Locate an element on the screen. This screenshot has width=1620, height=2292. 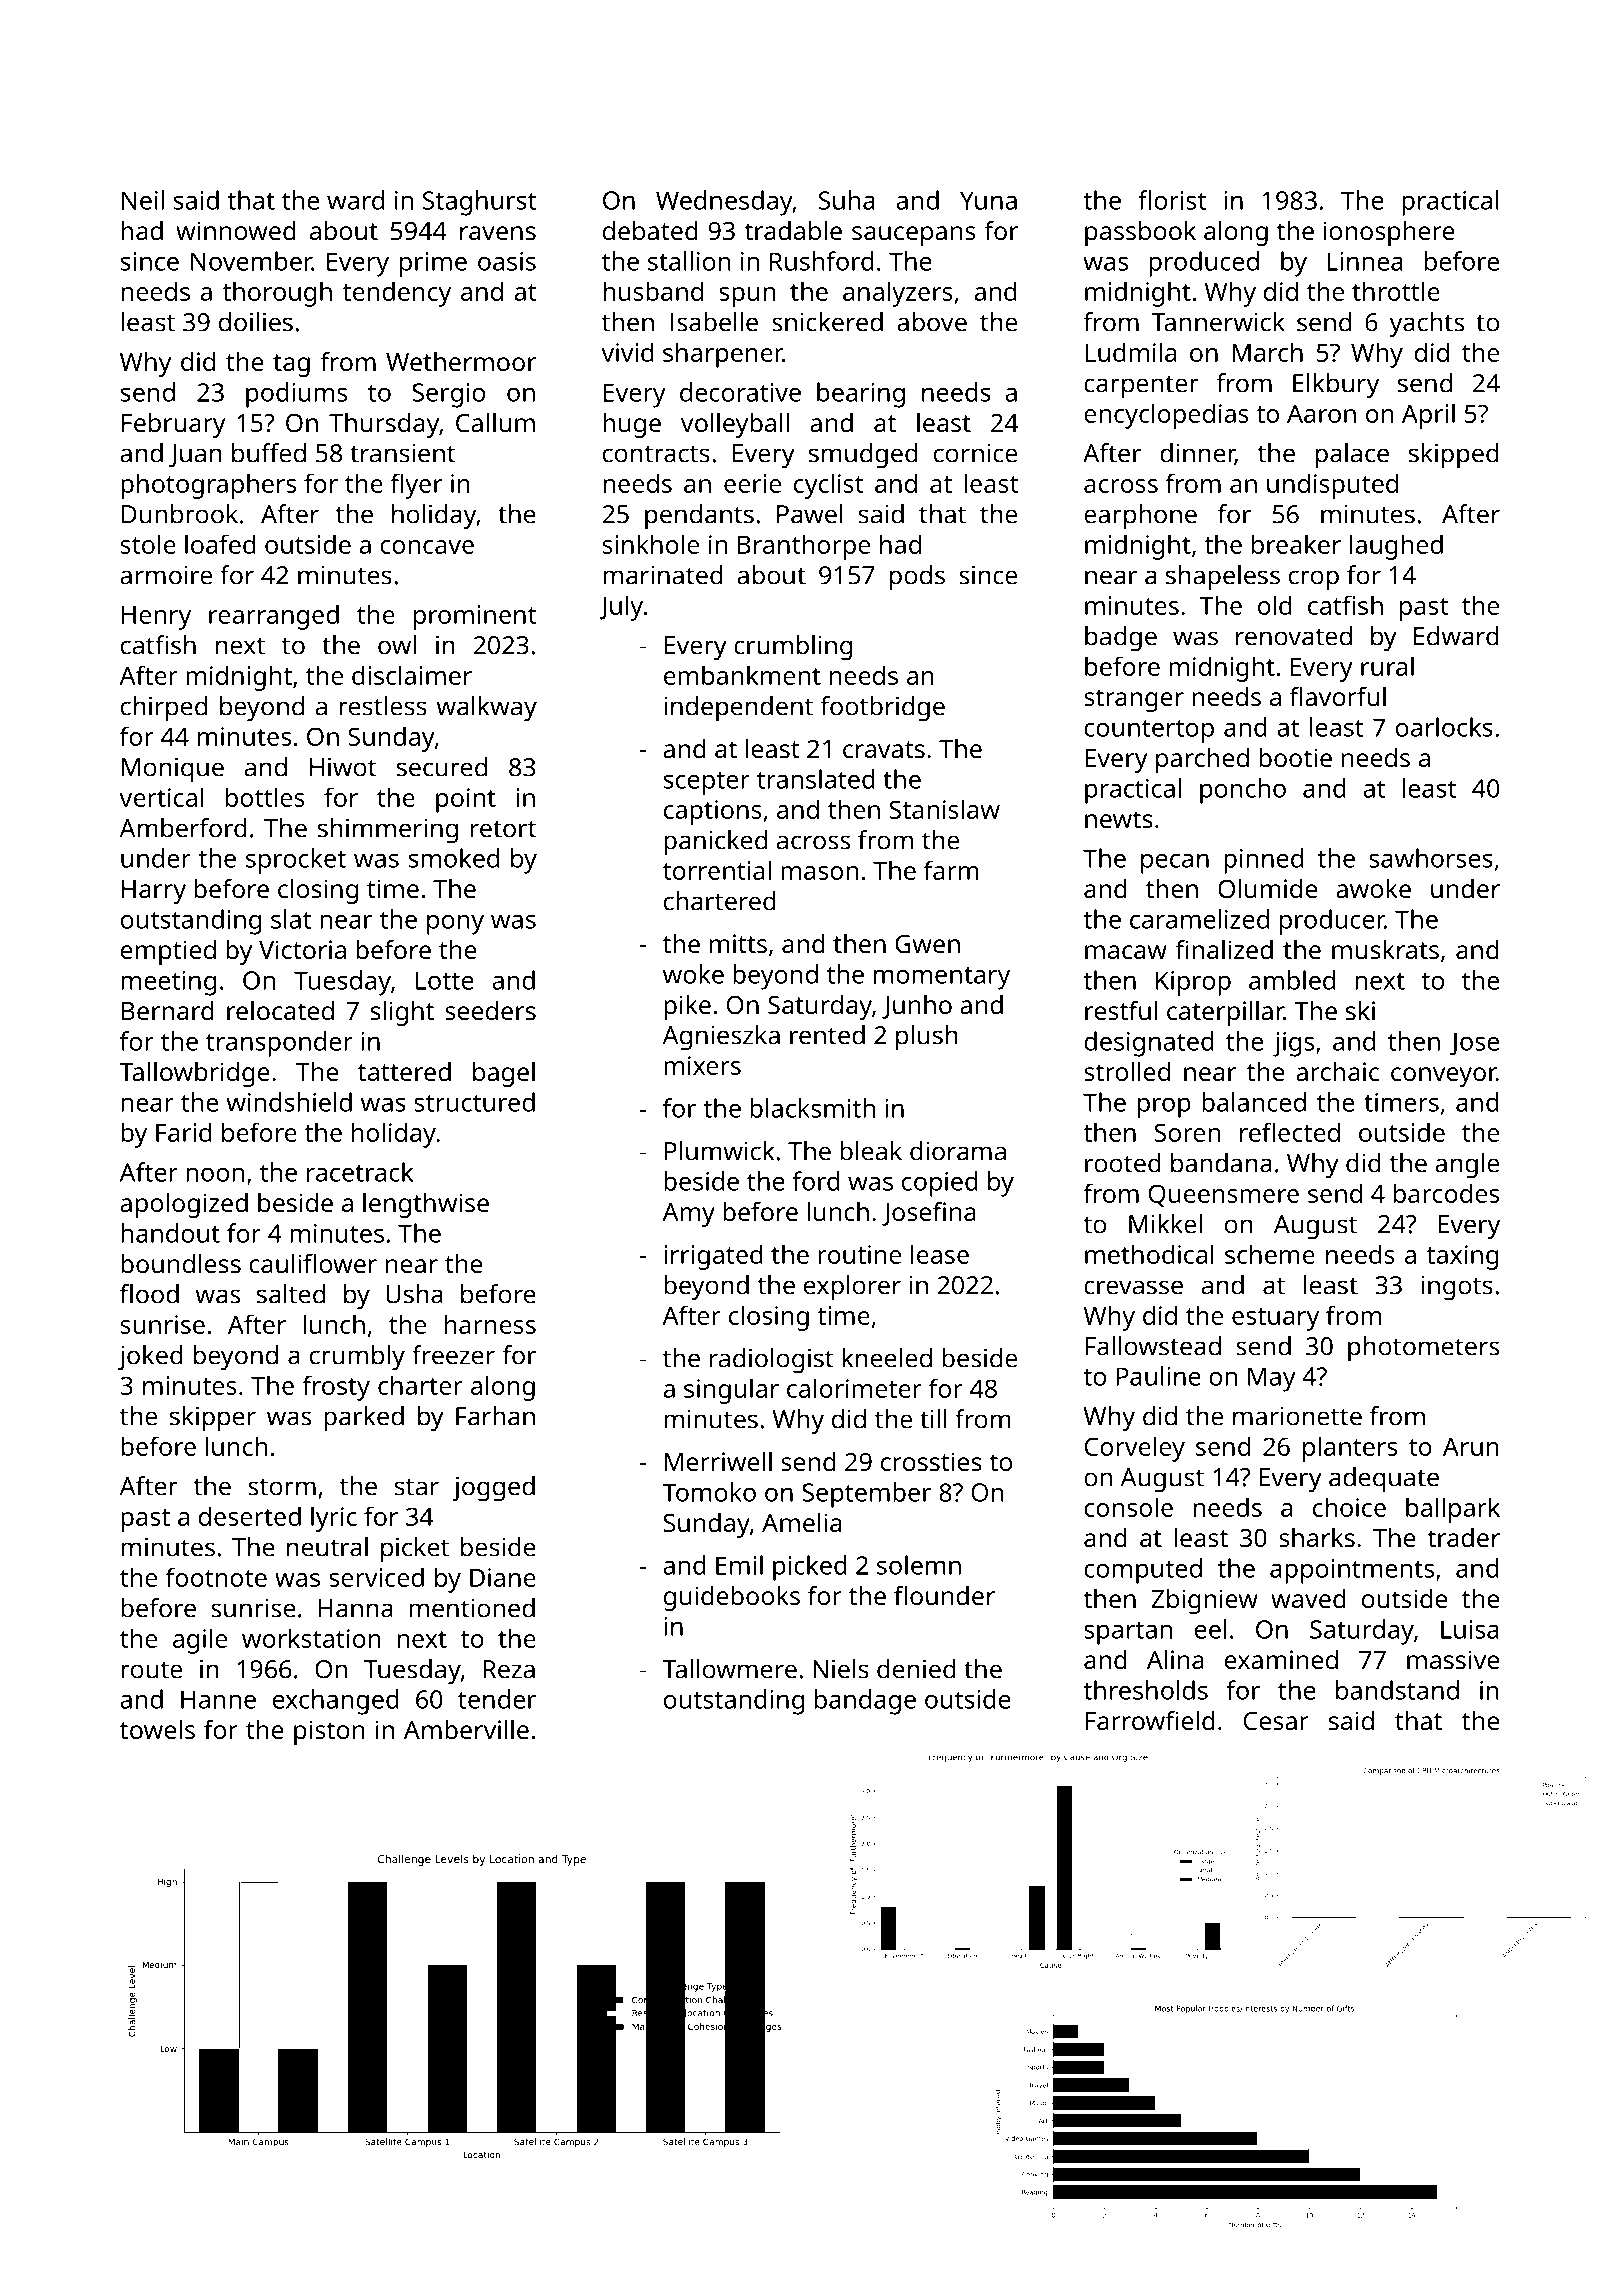
Hiwot is located at coordinates (343, 767).
